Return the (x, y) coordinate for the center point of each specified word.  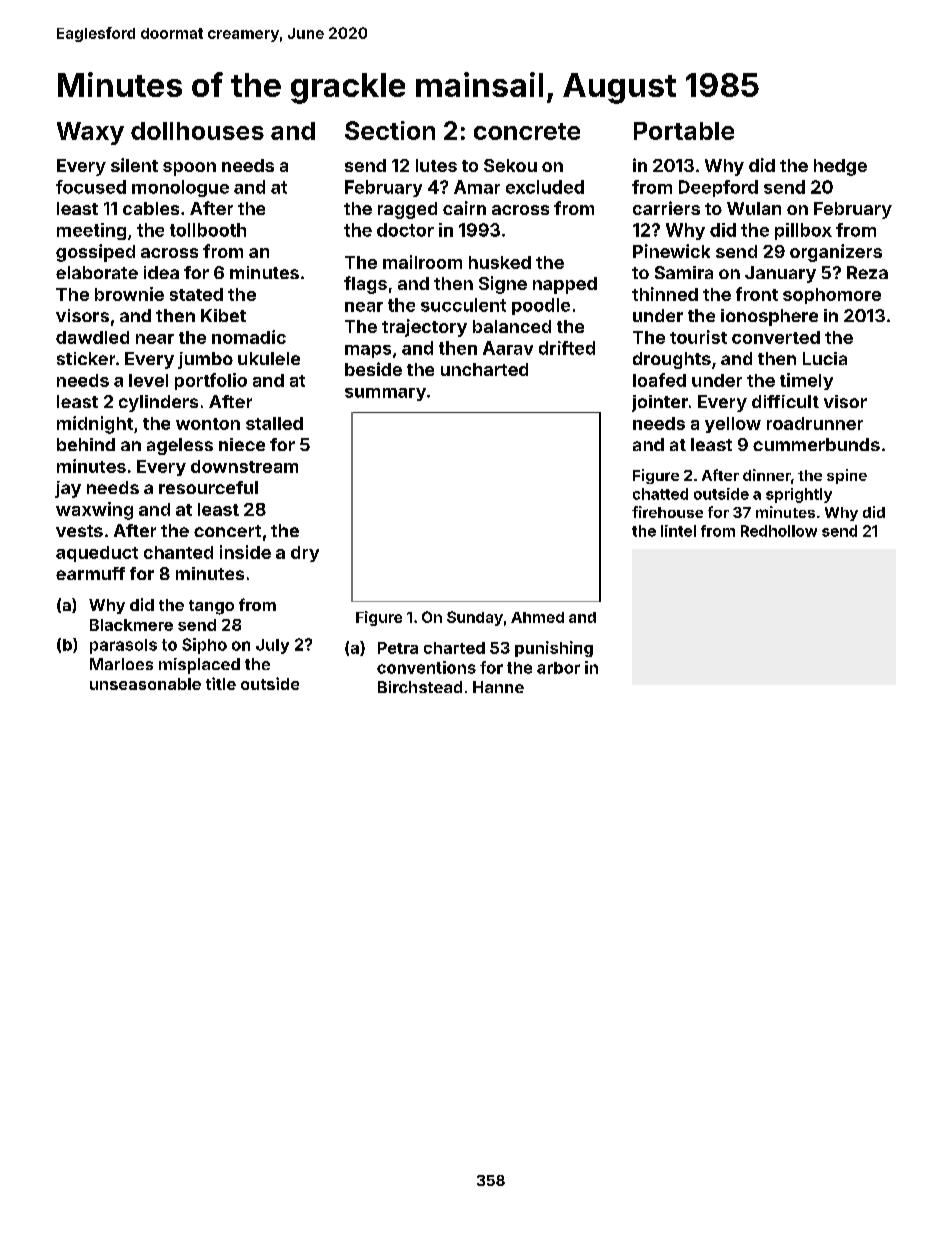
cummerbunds (816, 444)
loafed (659, 380)
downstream (244, 466)
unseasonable (145, 684)
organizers (836, 253)
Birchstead (420, 687)
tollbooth (208, 230)
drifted (567, 348)
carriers (666, 208)
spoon (189, 169)
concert (227, 531)
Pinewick (671, 251)
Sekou (510, 165)
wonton (208, 424)
